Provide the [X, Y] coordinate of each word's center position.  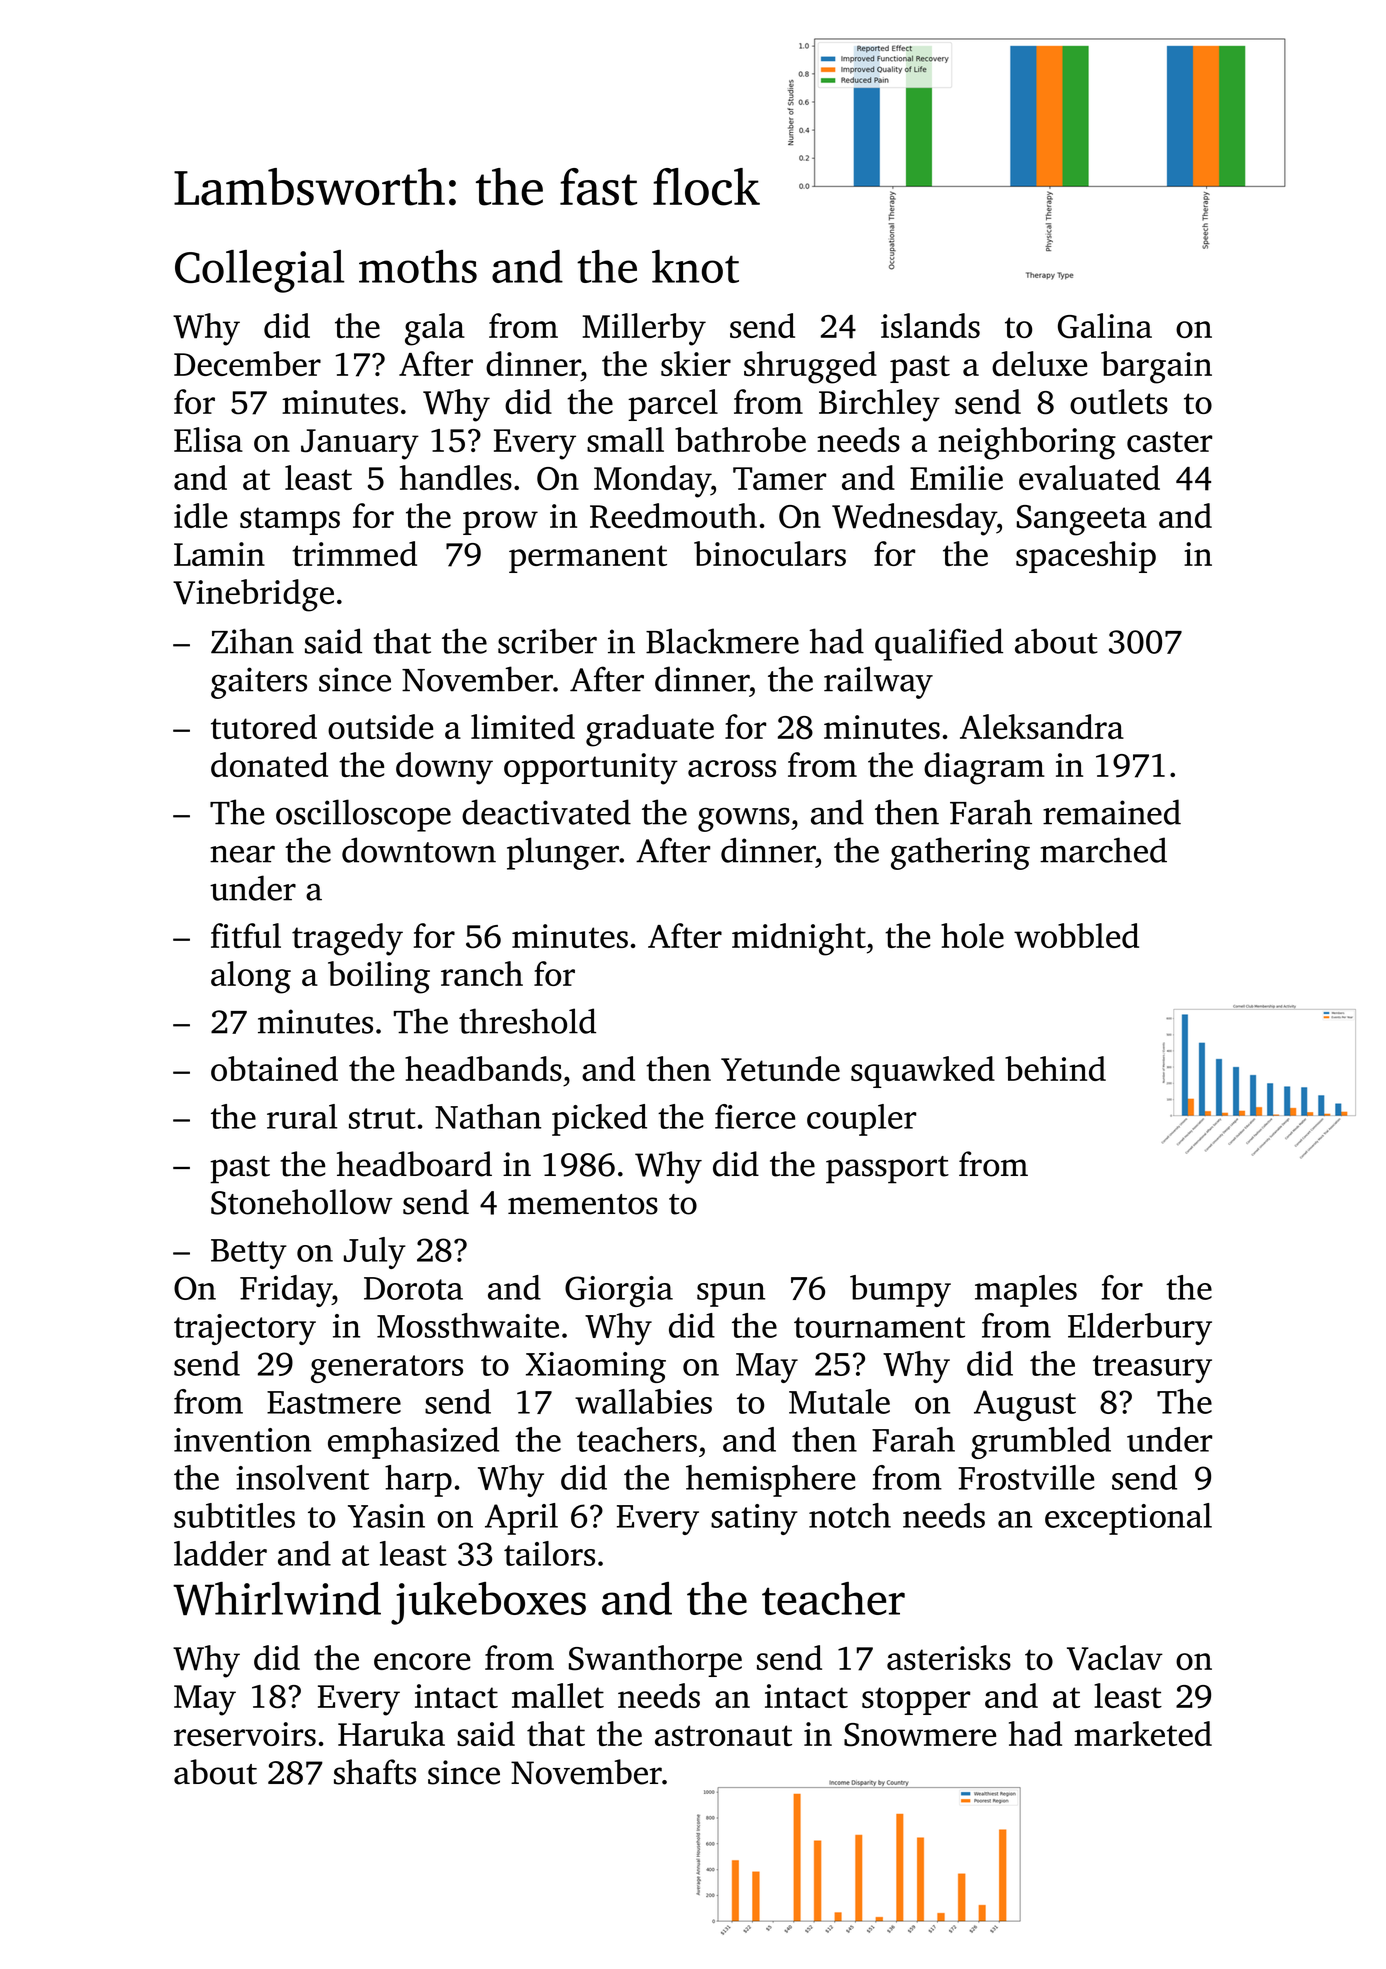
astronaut [723, 1735]
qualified [939, 644]
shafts [375, 1772]
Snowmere [920, 1735]
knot [695, 266]
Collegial [260, 271]
